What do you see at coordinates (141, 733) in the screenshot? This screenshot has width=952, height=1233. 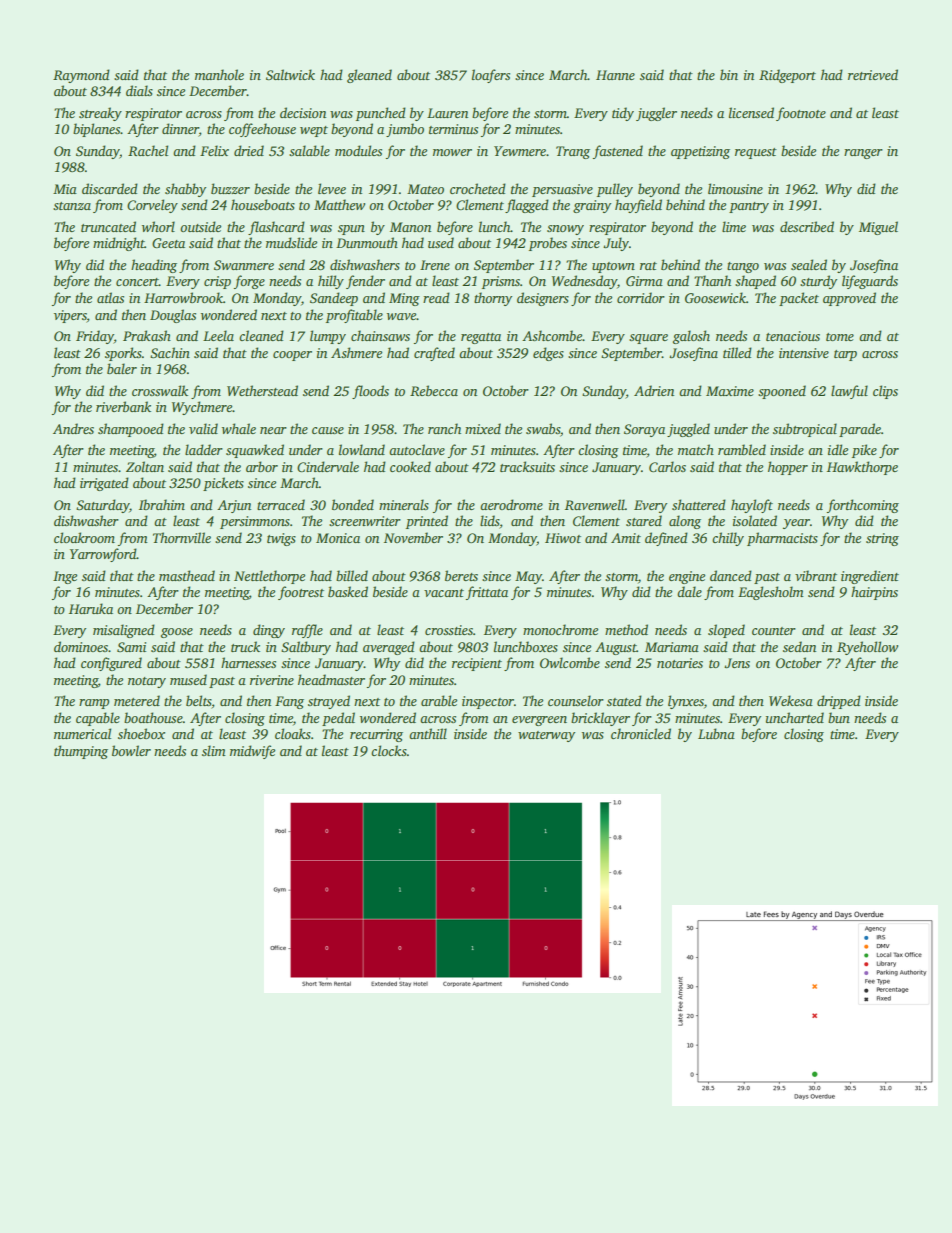 I see `shoebox` at bounding box center [141, 733].
